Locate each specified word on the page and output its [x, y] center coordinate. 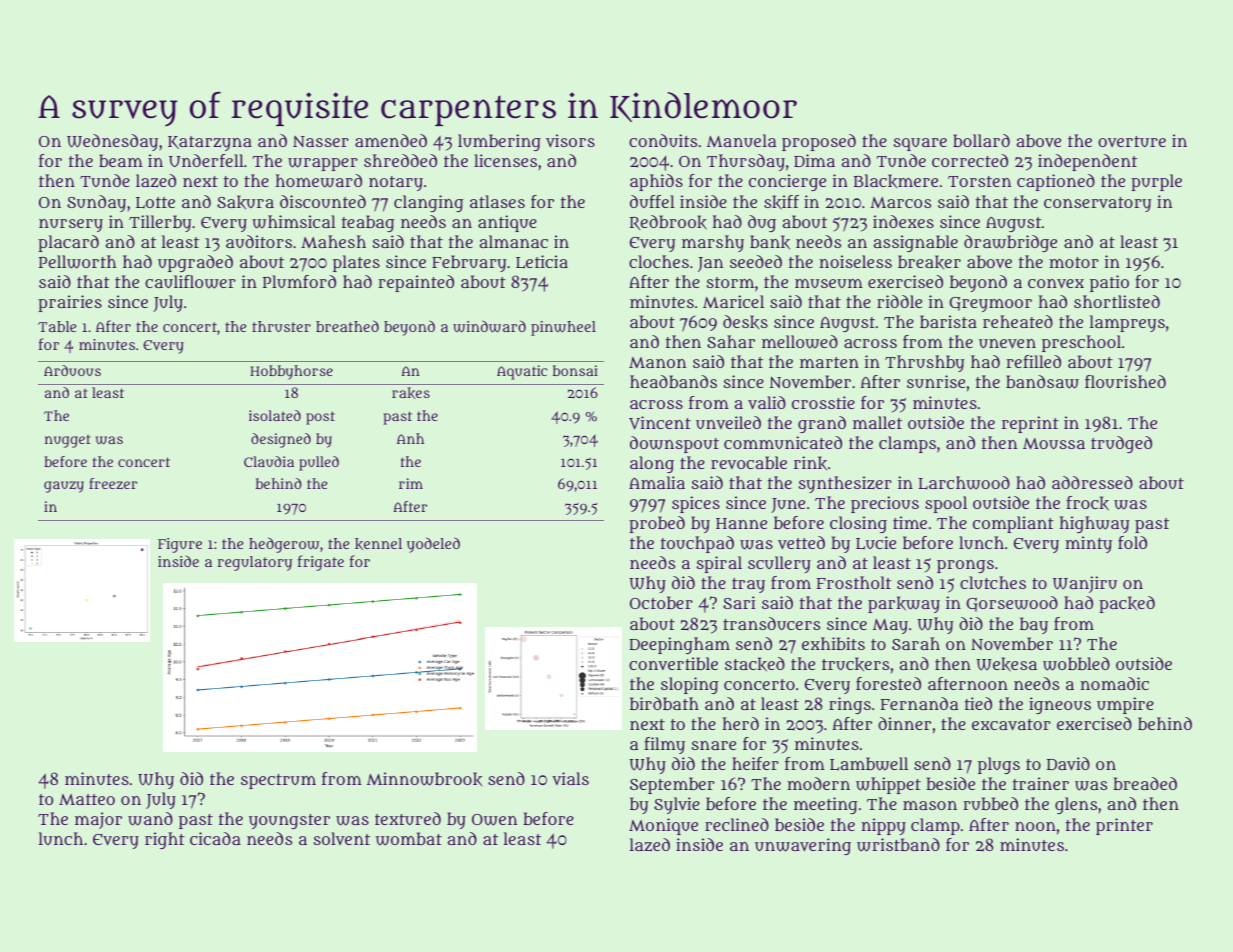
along [652, 464]
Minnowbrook [424, 779]
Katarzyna [210, 143]
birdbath [664, 703]
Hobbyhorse [291, 372]
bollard [981, 140]
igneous [1060, 705]
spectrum [278, 781]
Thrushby [925, 363]
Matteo [87, 799]
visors [570, 140]
